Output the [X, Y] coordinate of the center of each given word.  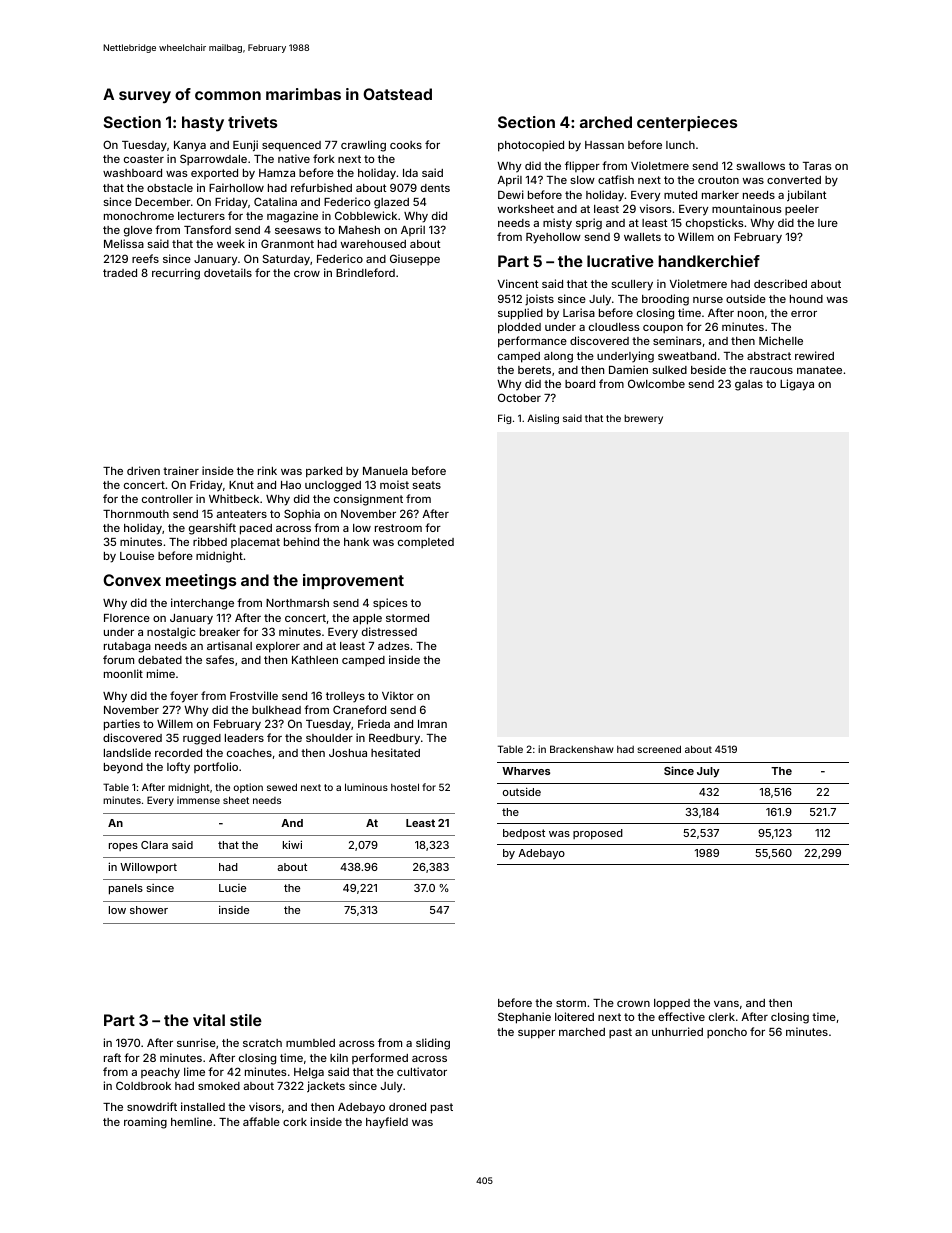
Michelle [781, 340]
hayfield [387, 1123]
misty [557, 224]
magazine [292, 217]
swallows [760, 166]
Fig [504, 419]
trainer [181, 470]
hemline [191, 1121]
